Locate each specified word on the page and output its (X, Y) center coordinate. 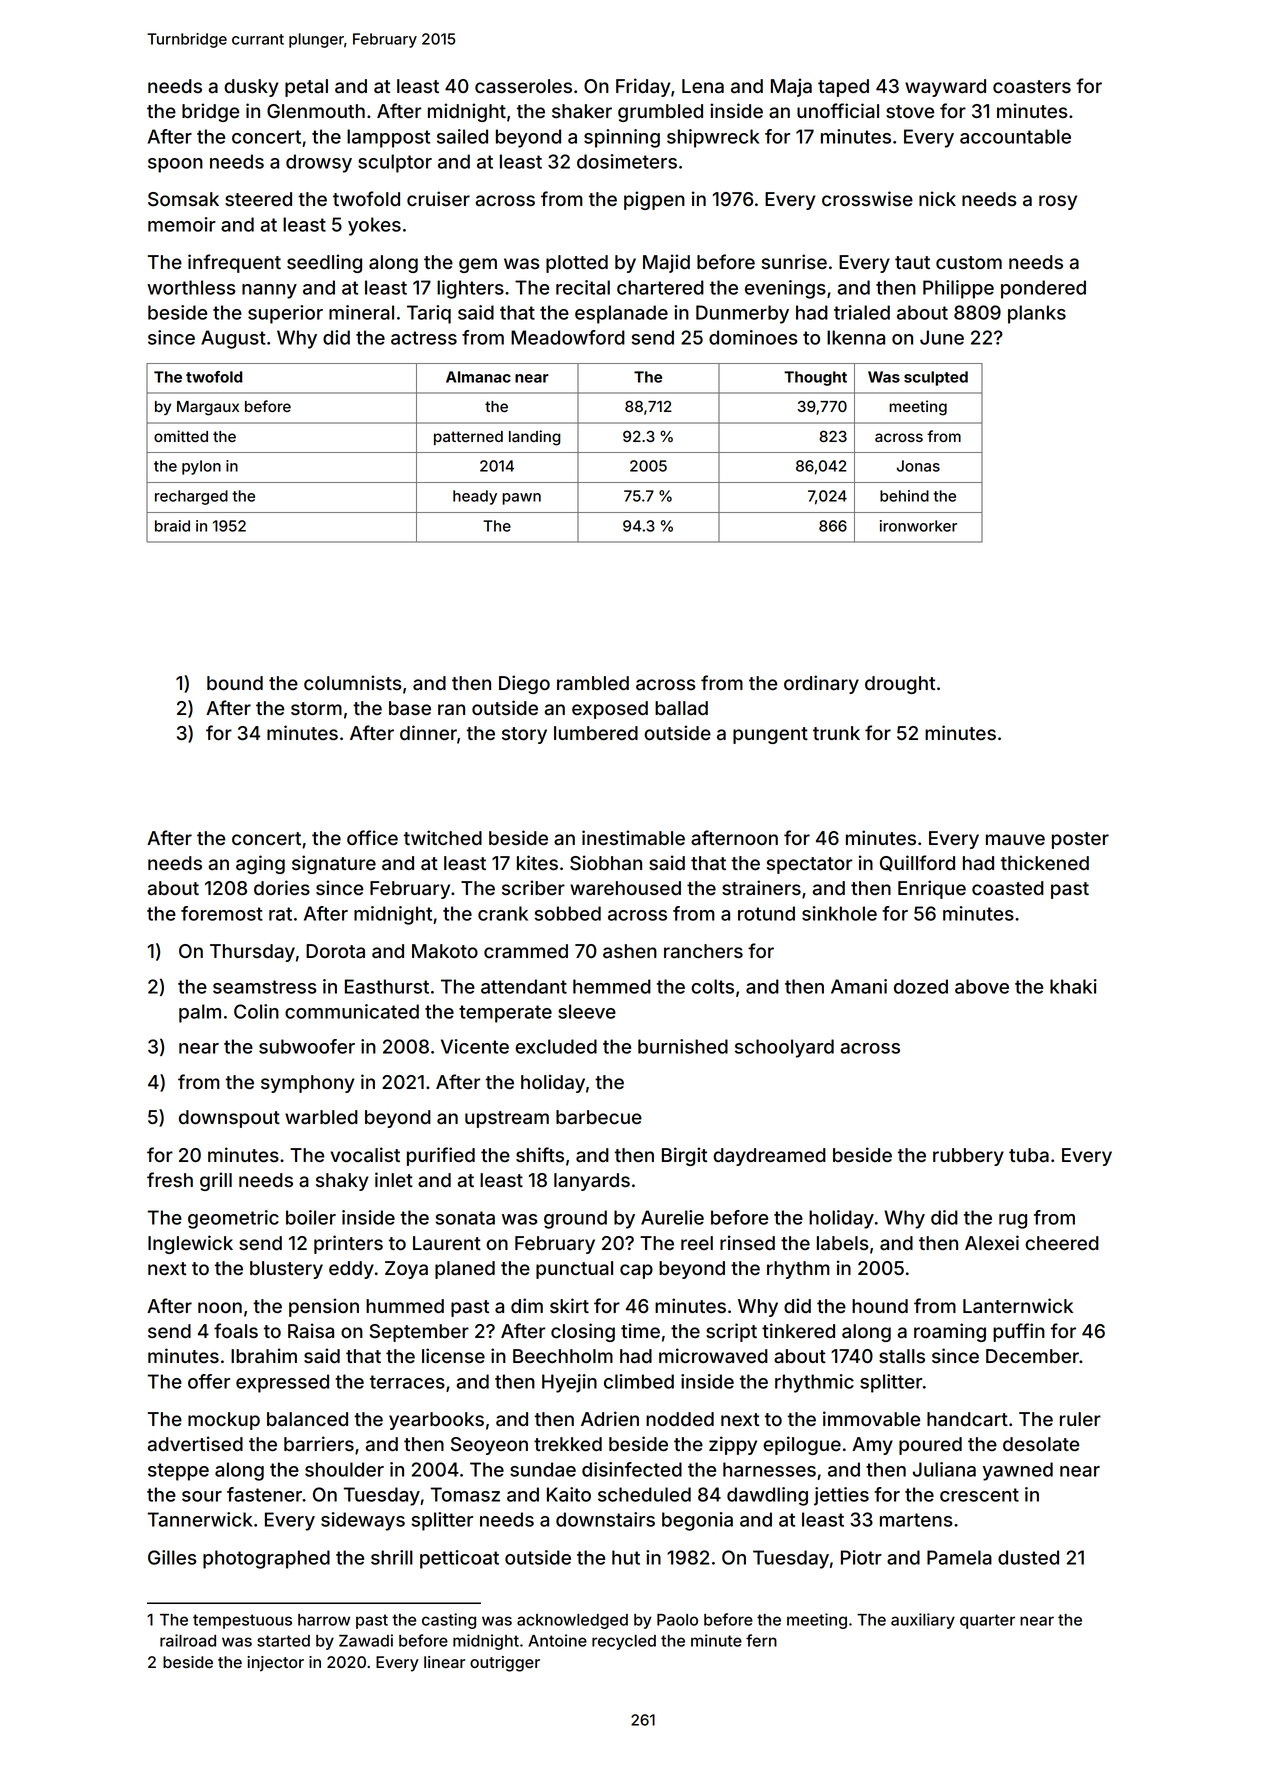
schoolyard (784, 1048)
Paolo (677, 1620)
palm (200, 1013)
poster (1080, 840)
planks (1037, 314)
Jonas (918, 466)
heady (475, 497)
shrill (392, 1557)
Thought (815, 378)
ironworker (918, 526)
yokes (374, 226)
